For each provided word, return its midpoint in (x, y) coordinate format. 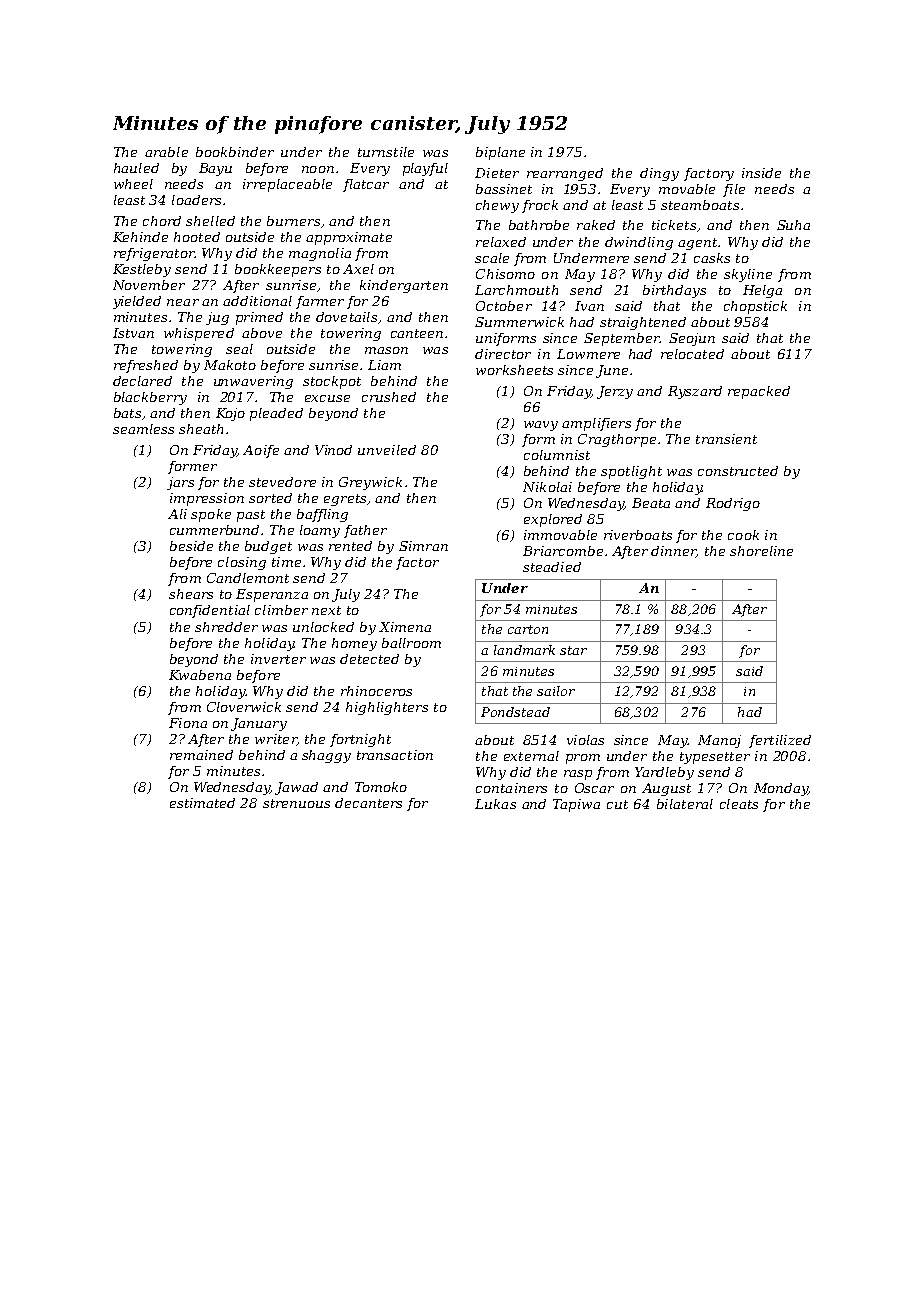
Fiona (188, 723)
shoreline (761, 551)
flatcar (366, 185)
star (573, 650)
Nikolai (547, 487)
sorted (270, 498)
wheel (133, 184)
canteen (417, 333)
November (149, 285)
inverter (278, 659)
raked (596, 225)
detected (369, 659)
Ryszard (695, 392)
